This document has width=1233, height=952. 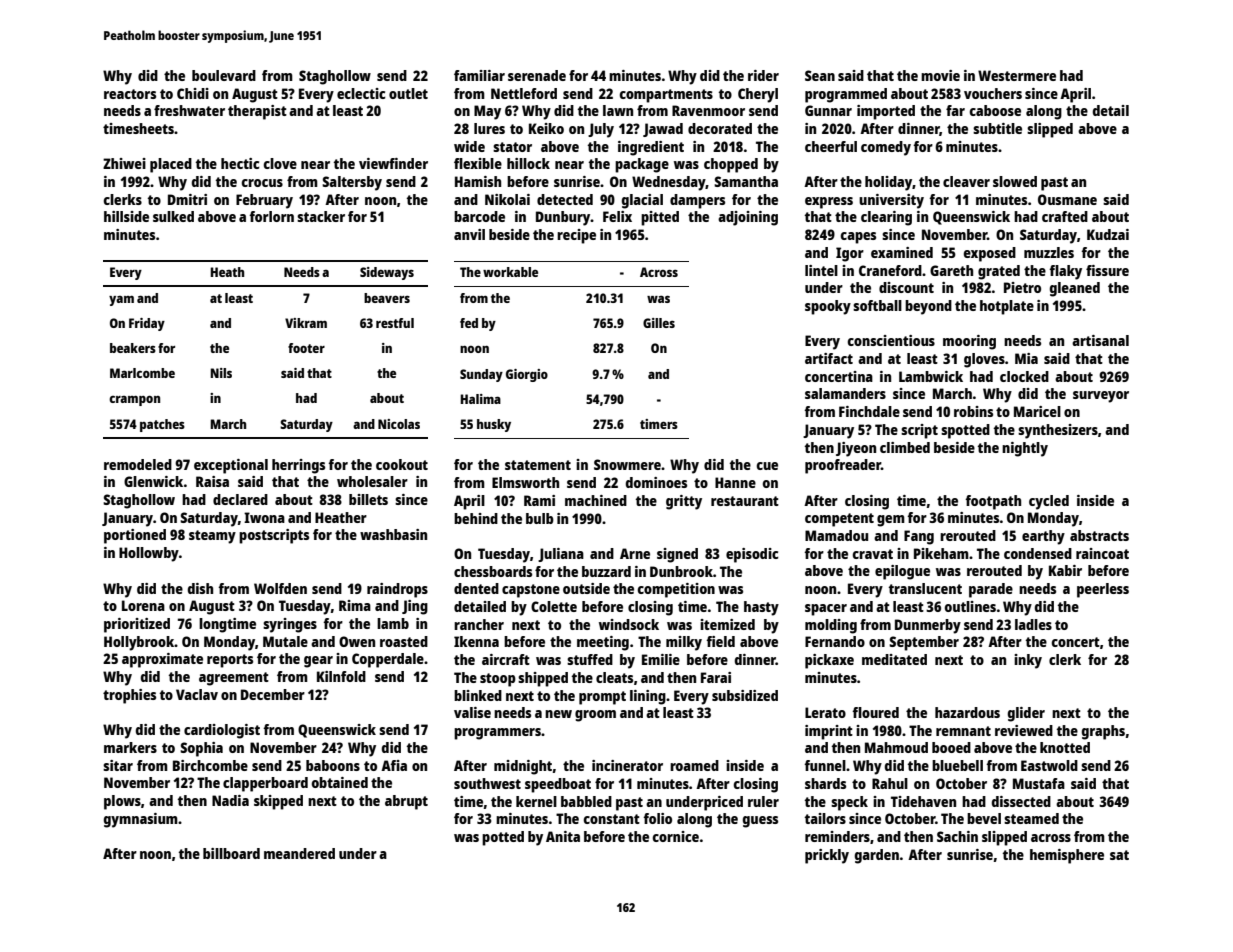 I want to click on sulked, so click(x=173, y=216).
